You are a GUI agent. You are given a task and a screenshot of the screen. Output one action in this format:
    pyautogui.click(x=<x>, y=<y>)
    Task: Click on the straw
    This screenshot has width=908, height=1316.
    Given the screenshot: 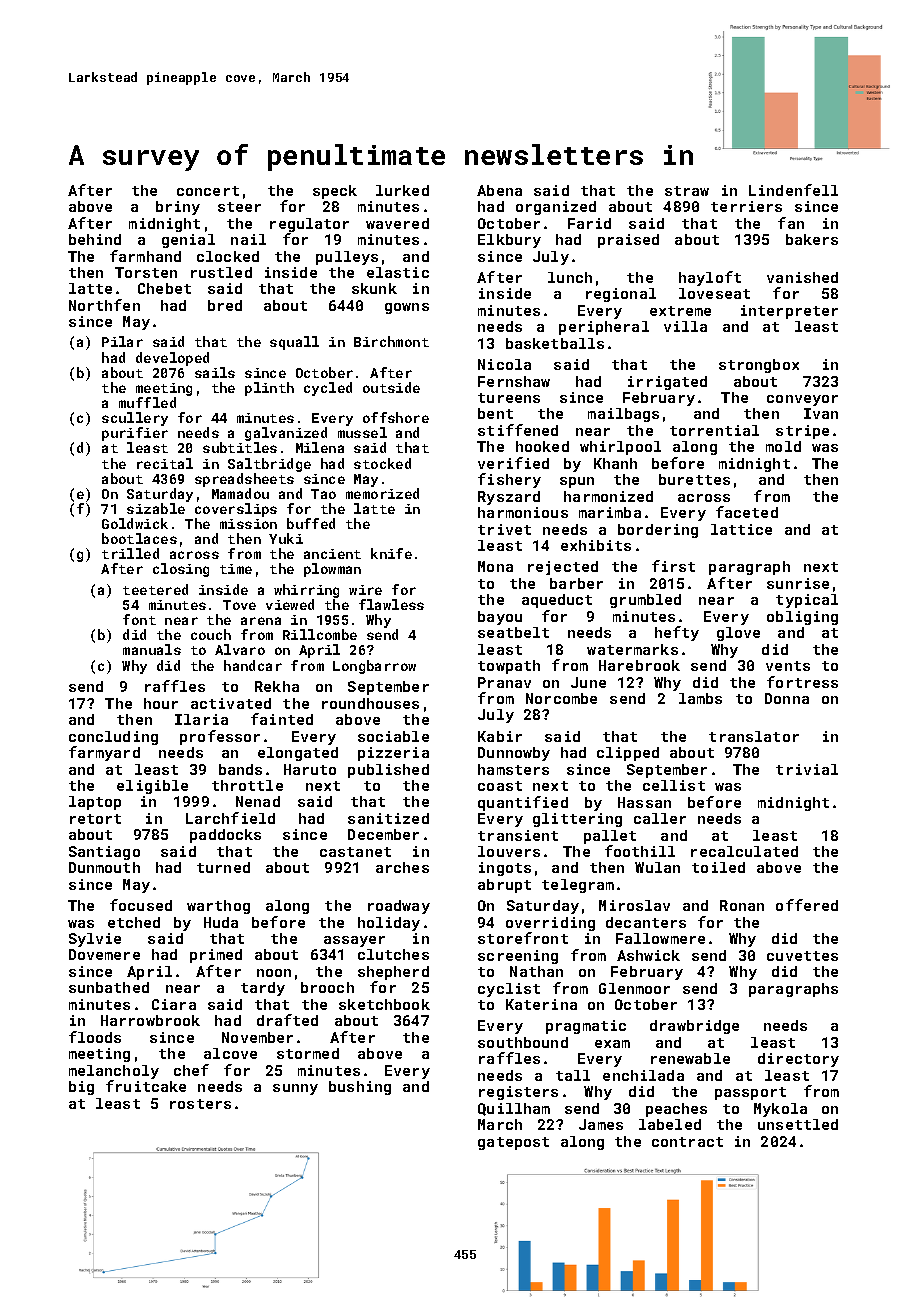 What is the action you would take?
    pyautogui.click(x=687, y=191)
